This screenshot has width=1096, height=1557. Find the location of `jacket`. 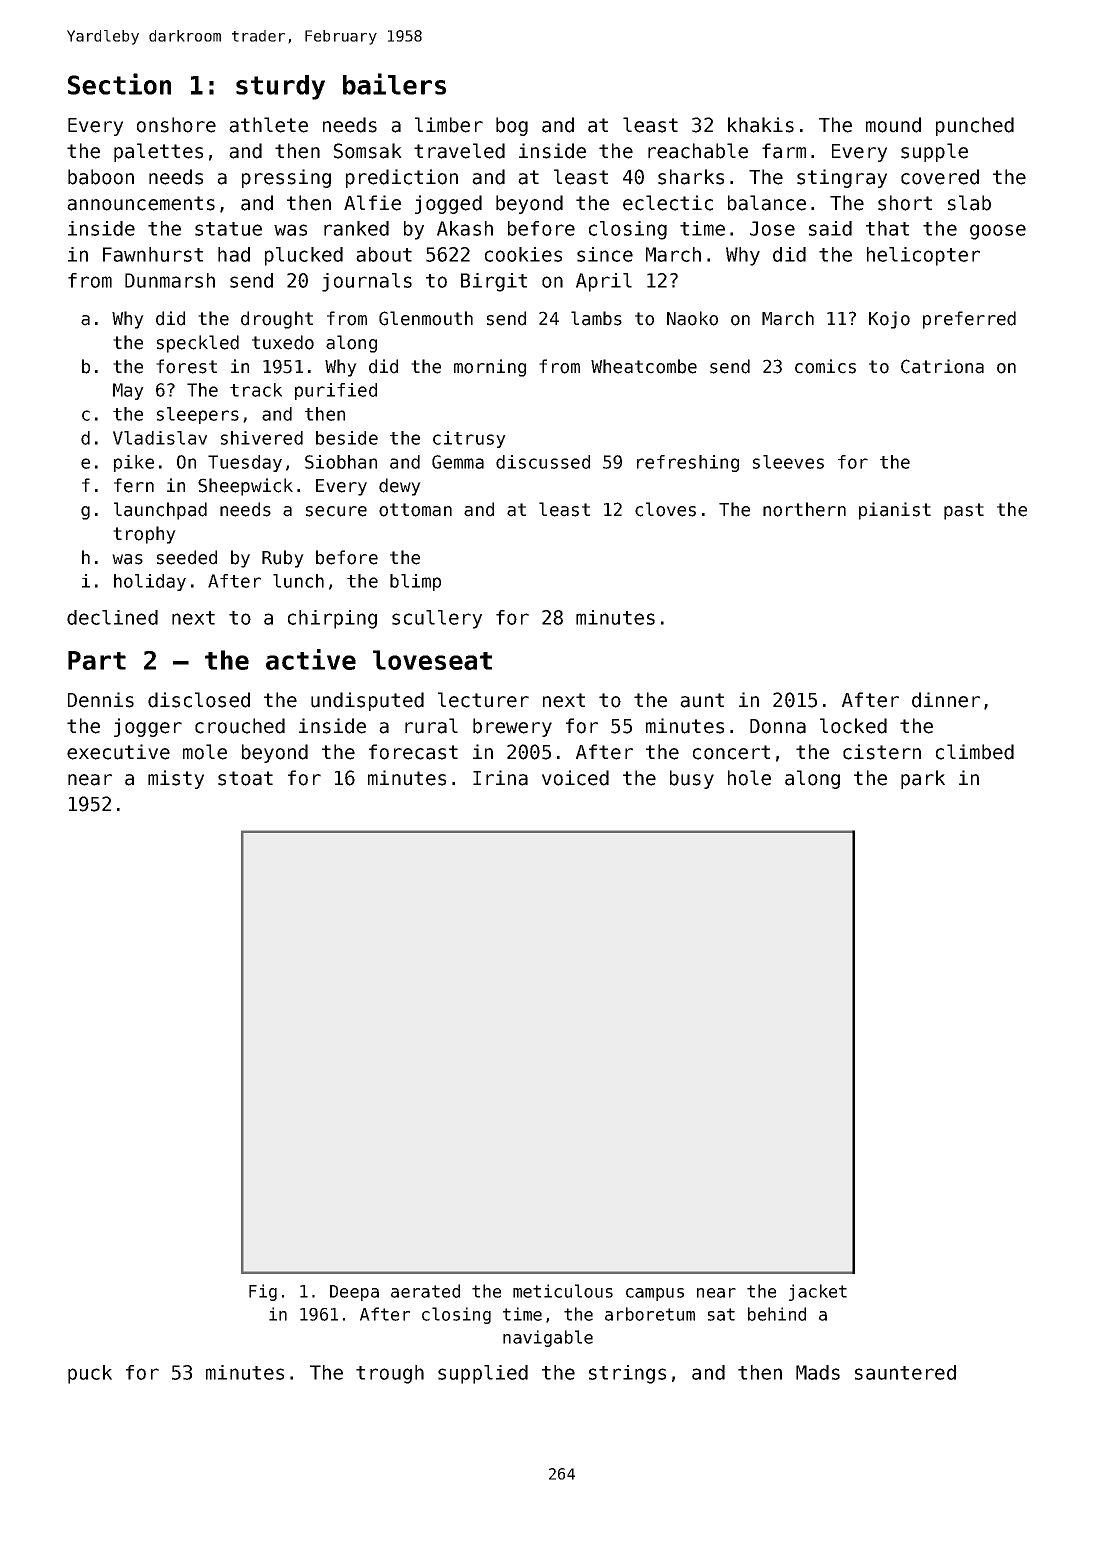

jacket is located at coordinates (818, 1292).
